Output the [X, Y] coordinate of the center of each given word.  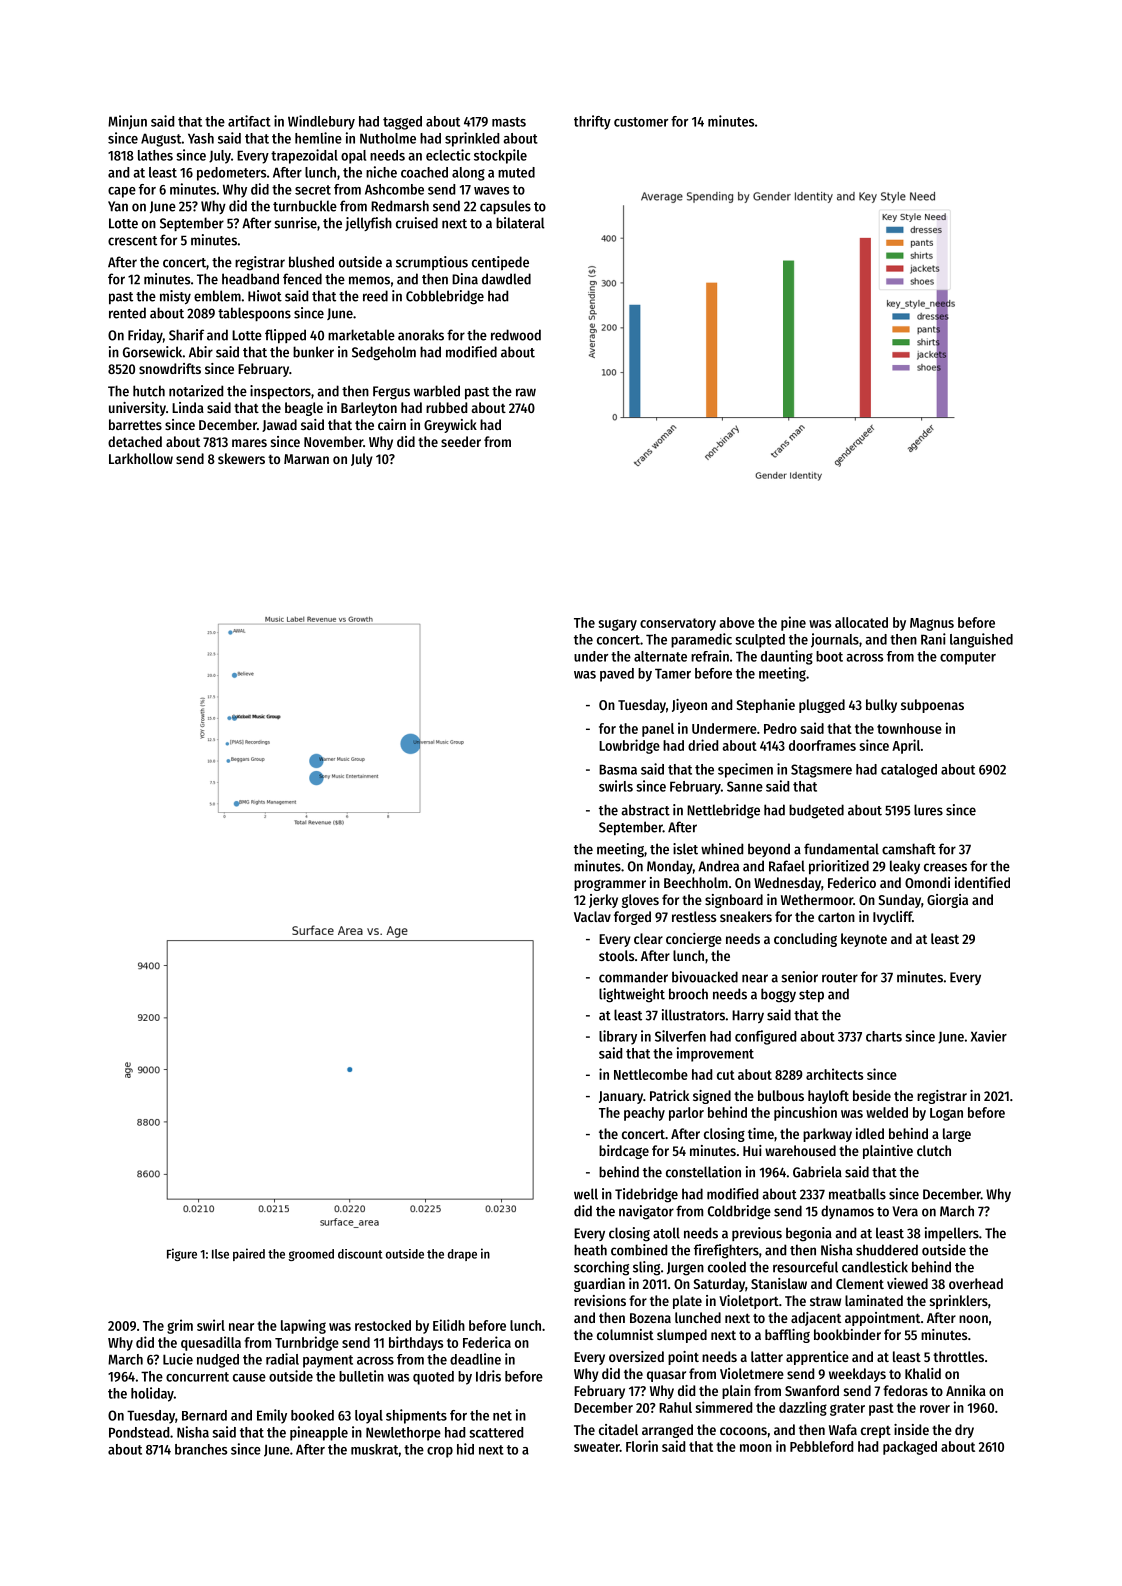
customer [641, 122]
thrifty [592, 122]
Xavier [989, 1036]
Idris [488, 1376]
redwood [516, 335]
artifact [249, 121]
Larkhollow [141, 458]
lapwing [303, 1326]
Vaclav [592, 916]
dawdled [506, 279]
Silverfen [680, 1036]
